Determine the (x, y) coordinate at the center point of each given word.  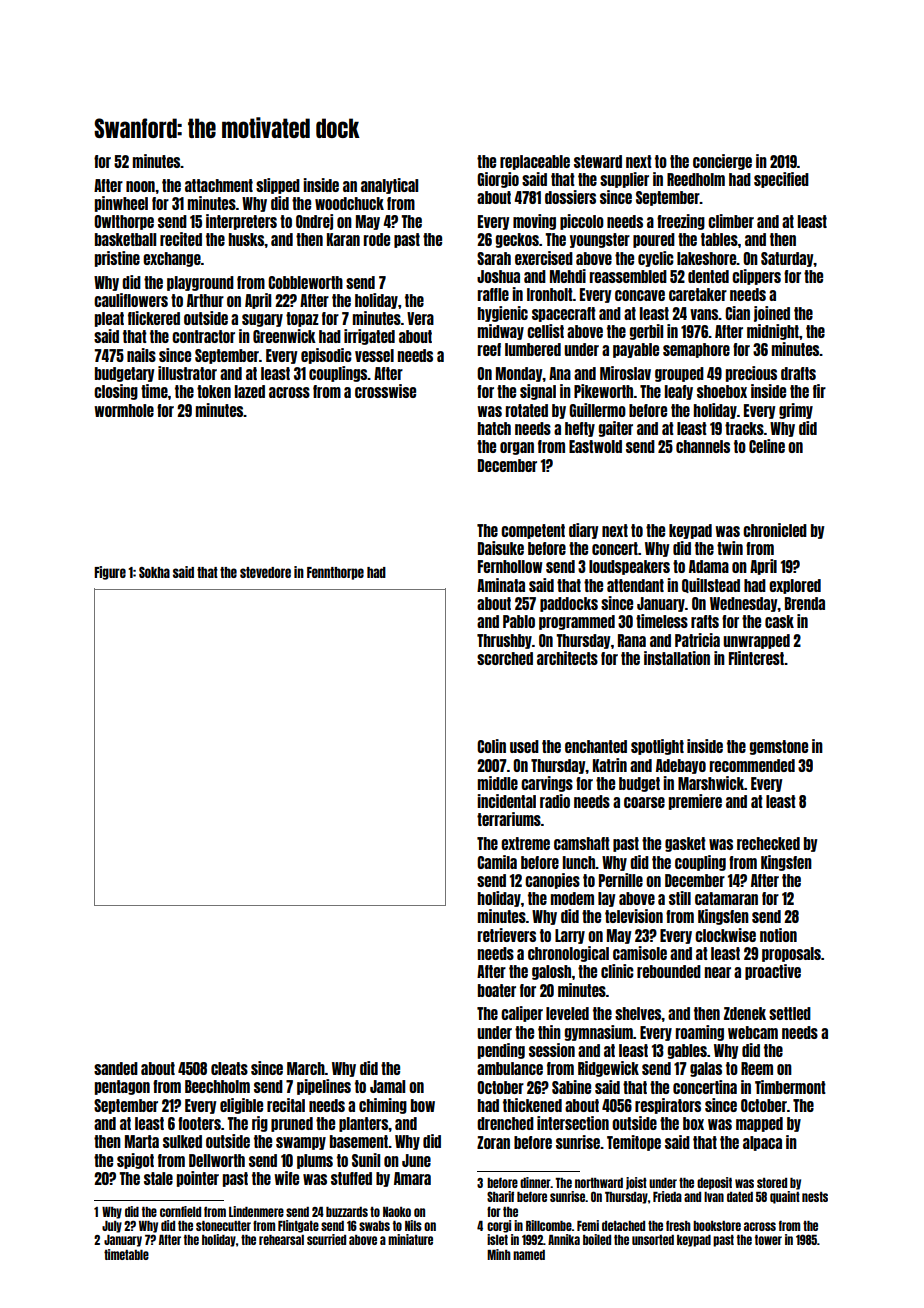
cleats (229, 1068)
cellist (545, 331)
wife (286, 1178)
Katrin (610, 765)
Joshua (498, 276)
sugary (262, 320)
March (306, 1068)
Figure (110, 573)
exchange (172, 259)
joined (772, 314)
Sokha (154, 572)
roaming (700, 1033)
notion (778, 935)
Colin (491, 746)
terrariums (509, 819)
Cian (737, 313)
